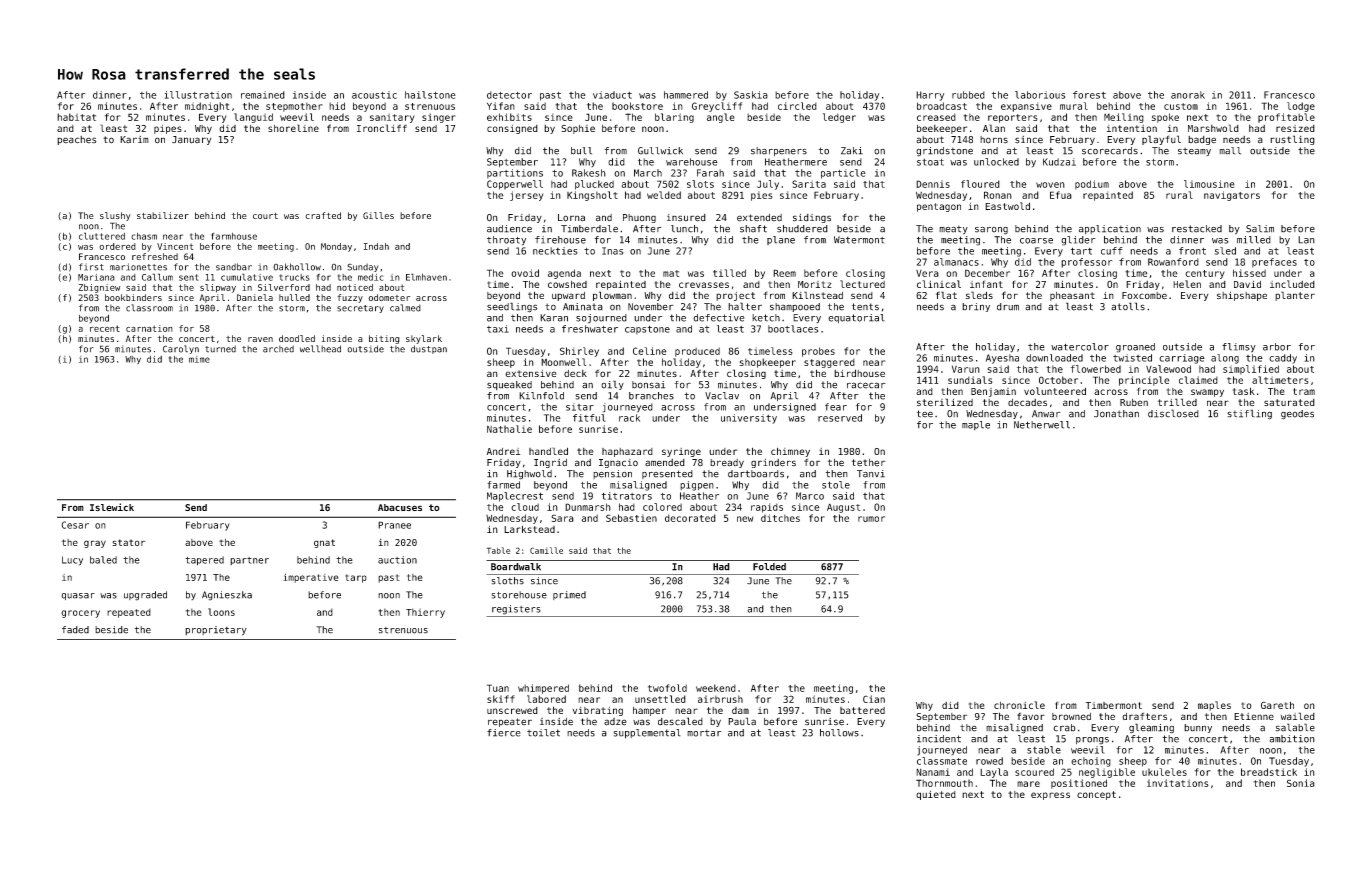  Describe the element at coordinates (1295, 296) in the image. I see `planter` at that location.
